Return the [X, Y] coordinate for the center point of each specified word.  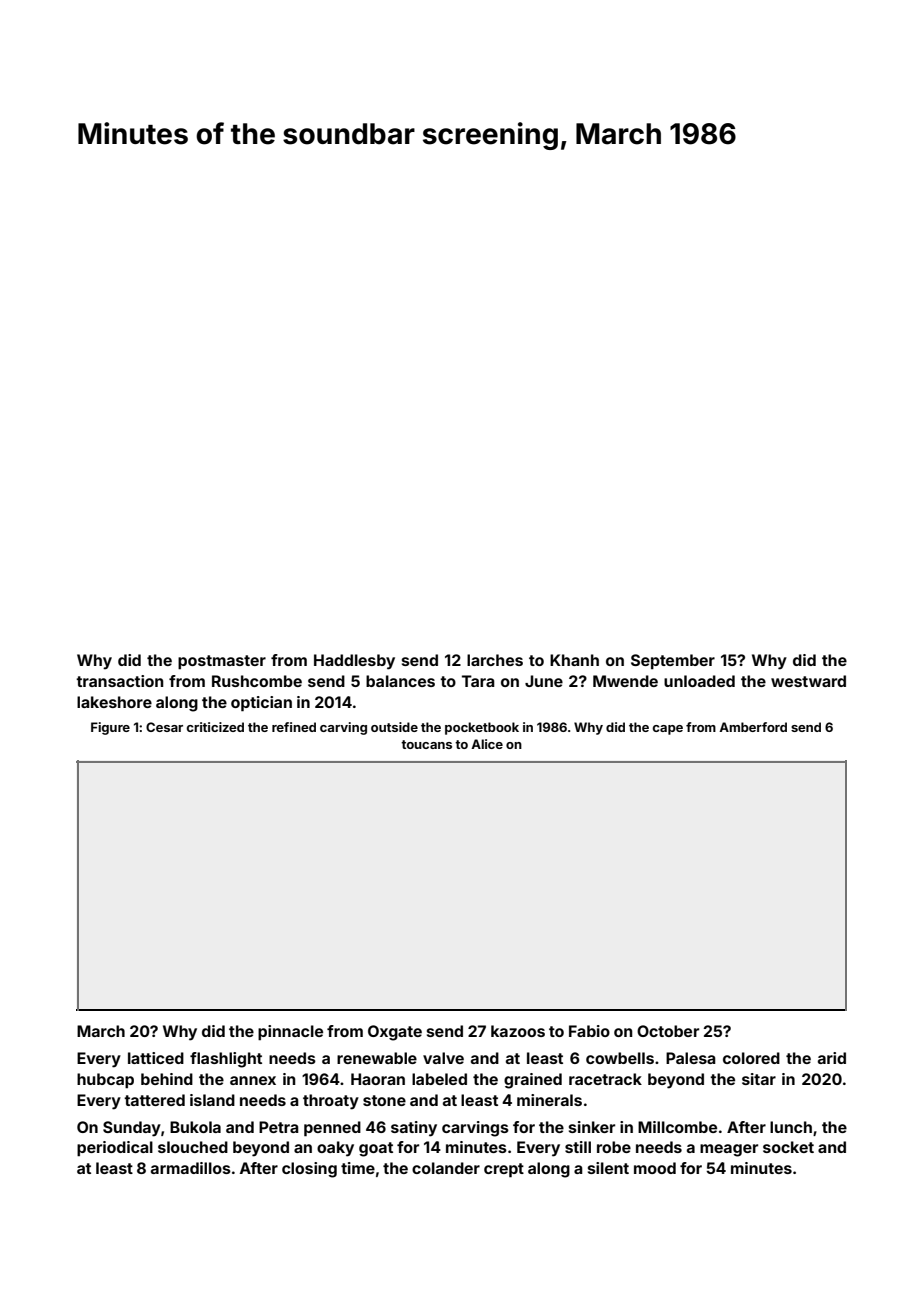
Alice [487, 744]
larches [495, 660]
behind [167, 1079]
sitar [759, 1079]
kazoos [518, 1031]
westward [808, 681]
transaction [119, 681]
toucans [426, 744]
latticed [156, 1058]
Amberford [753, 727]
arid [832, 1058]
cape [668, 730]
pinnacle [290, 1032]
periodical [115, 1148]
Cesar [164, 727]
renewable [377, 1058]
